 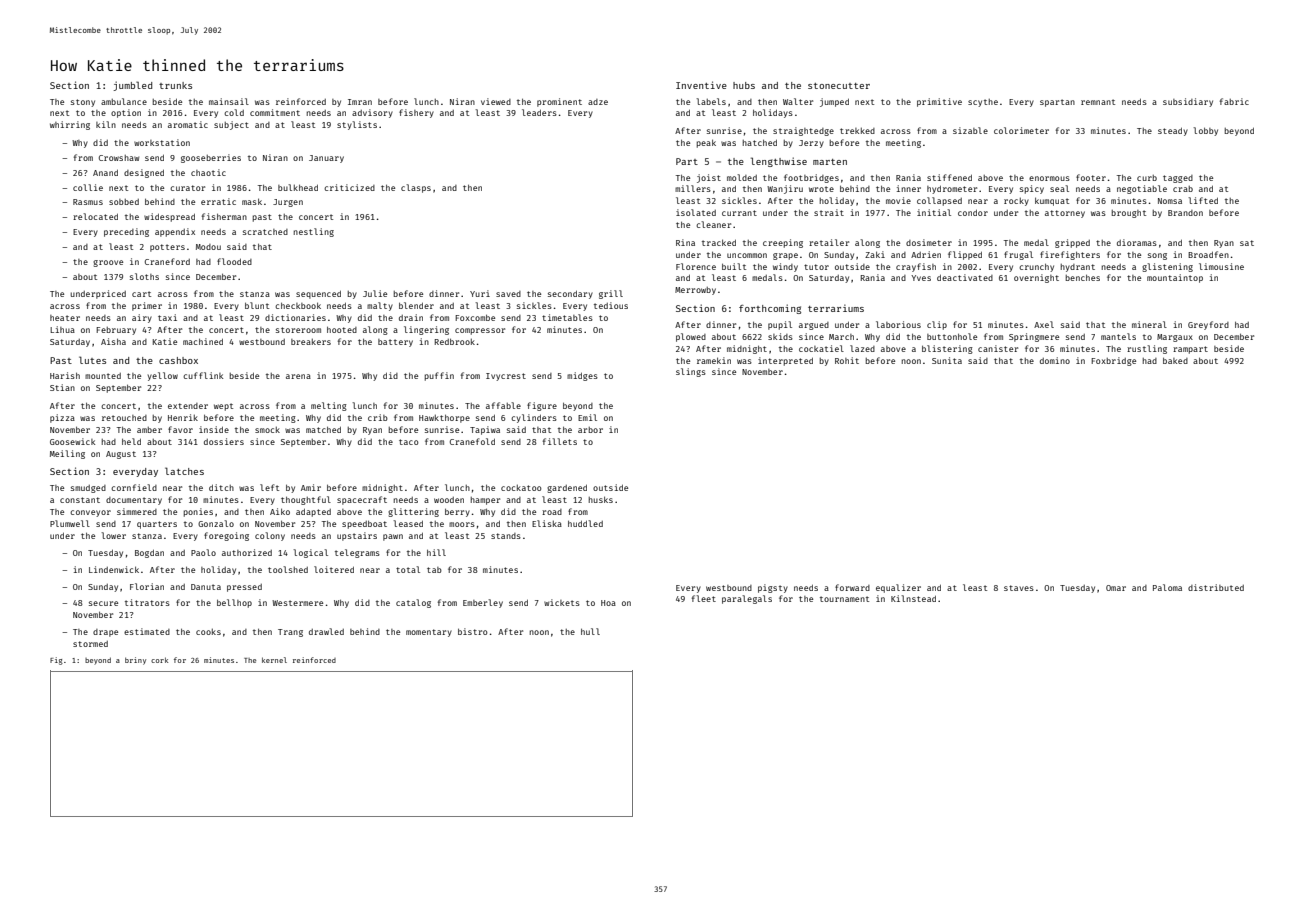 What do you see at coordinates (135, 661) in the image?
I see `briny` at bounding box center [135, 661].
